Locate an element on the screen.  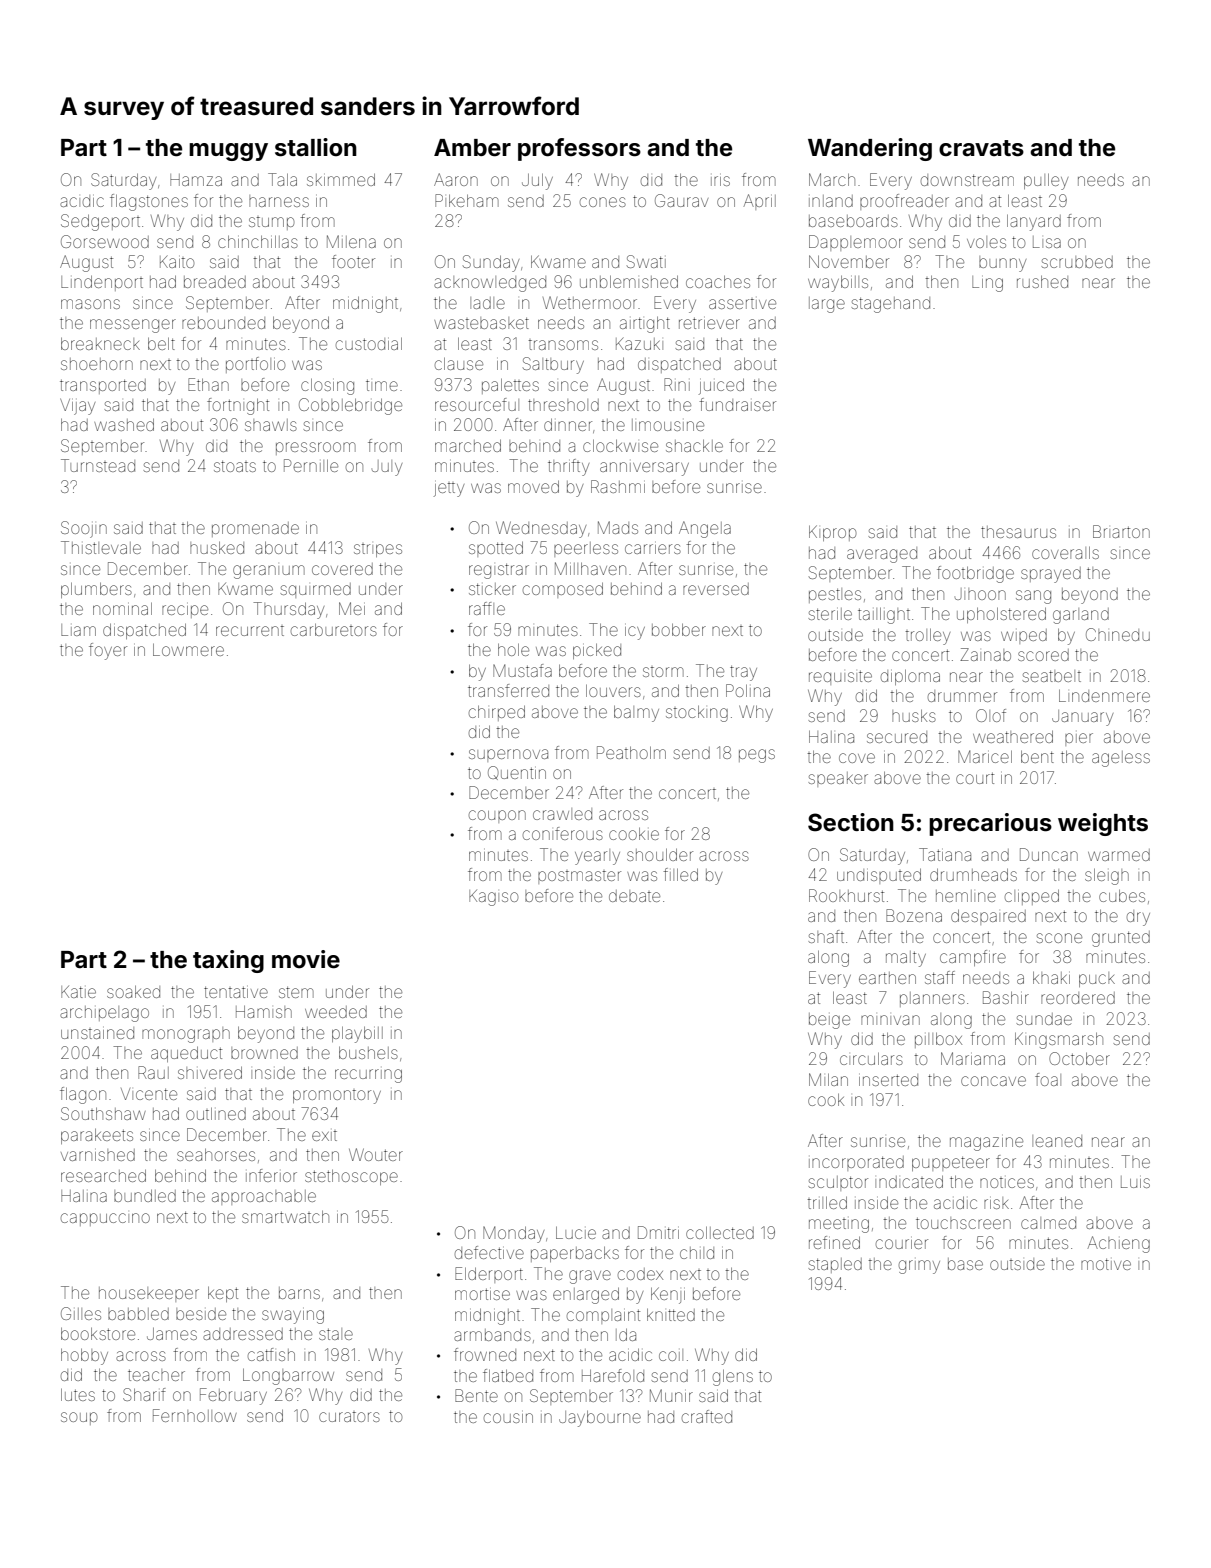
pulley is located at coordinates (1046, 182).
